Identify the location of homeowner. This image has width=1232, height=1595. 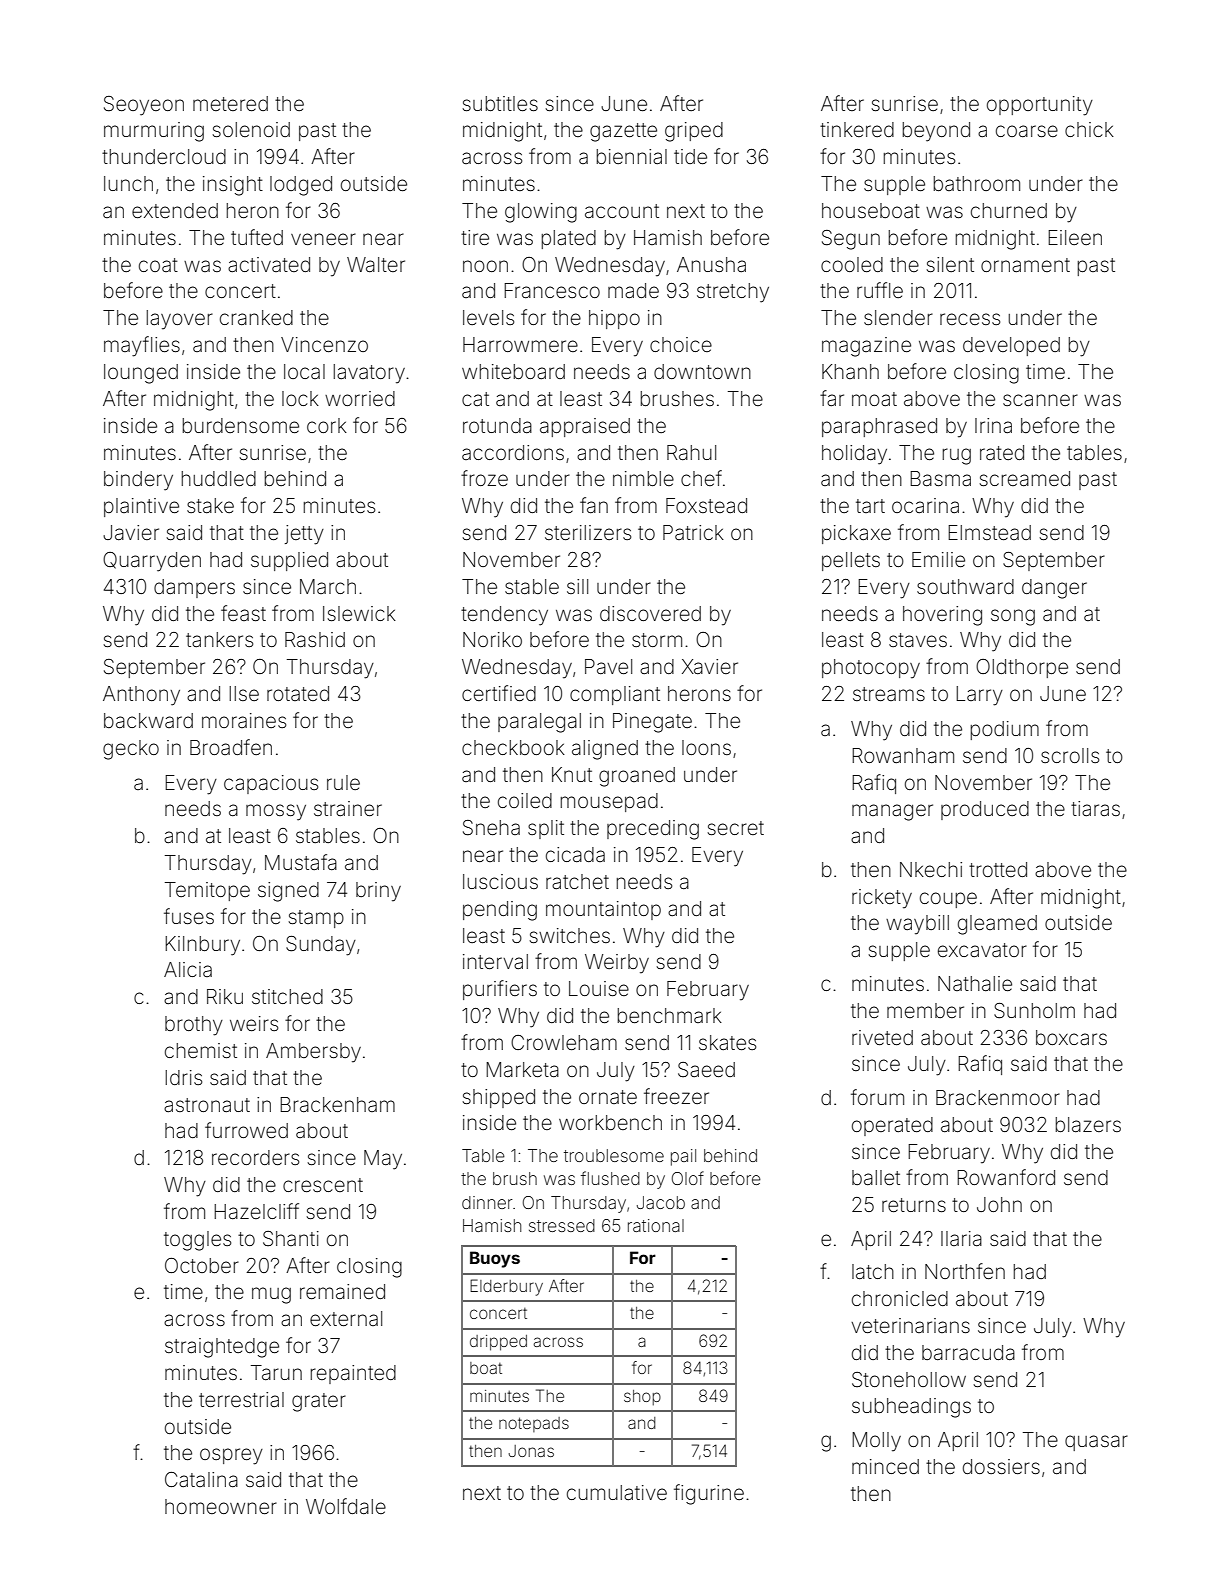
(221, 1506).
